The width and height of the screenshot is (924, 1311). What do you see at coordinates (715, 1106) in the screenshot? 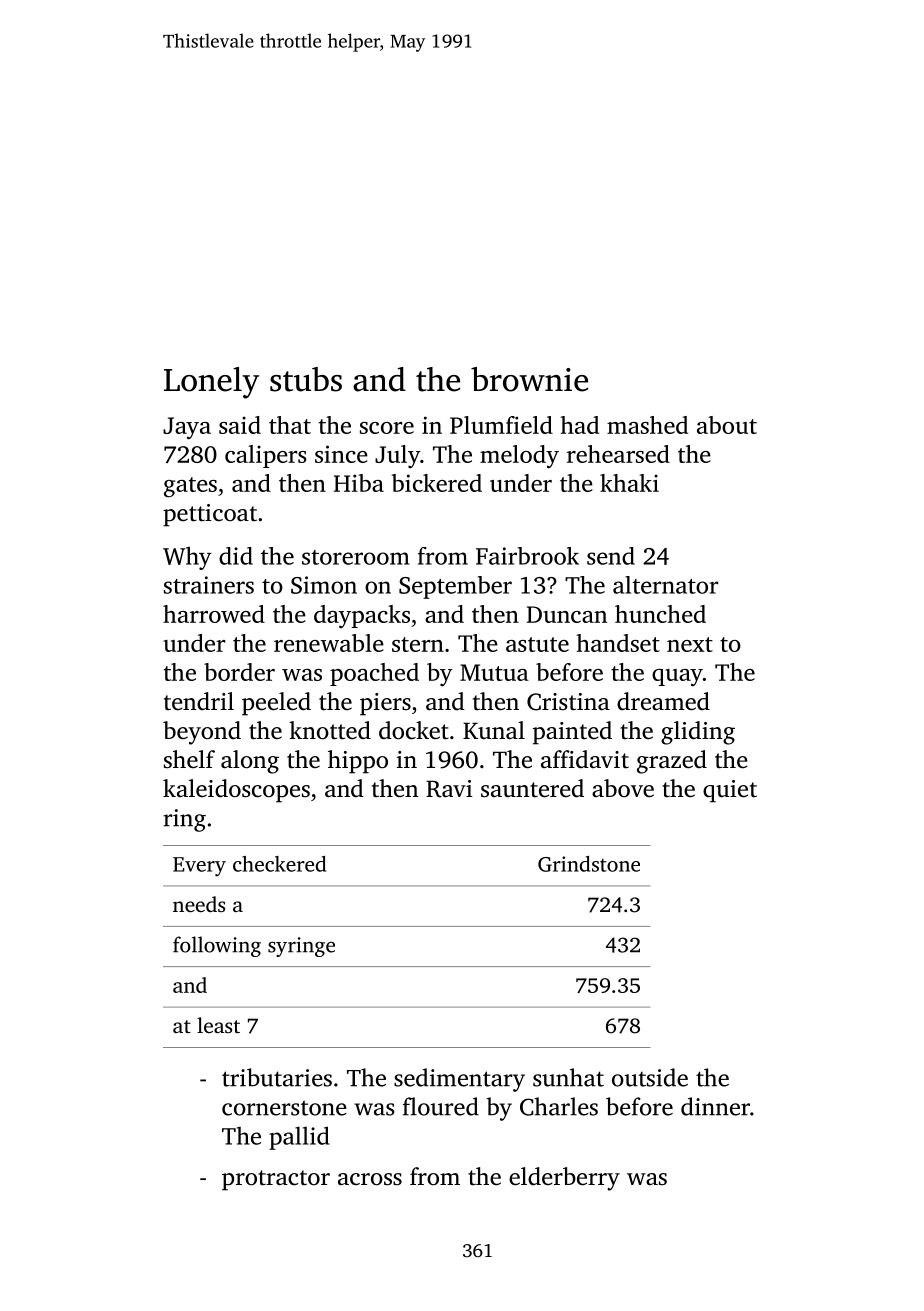
I see `dinner` at bounding box center [715, 1106].
